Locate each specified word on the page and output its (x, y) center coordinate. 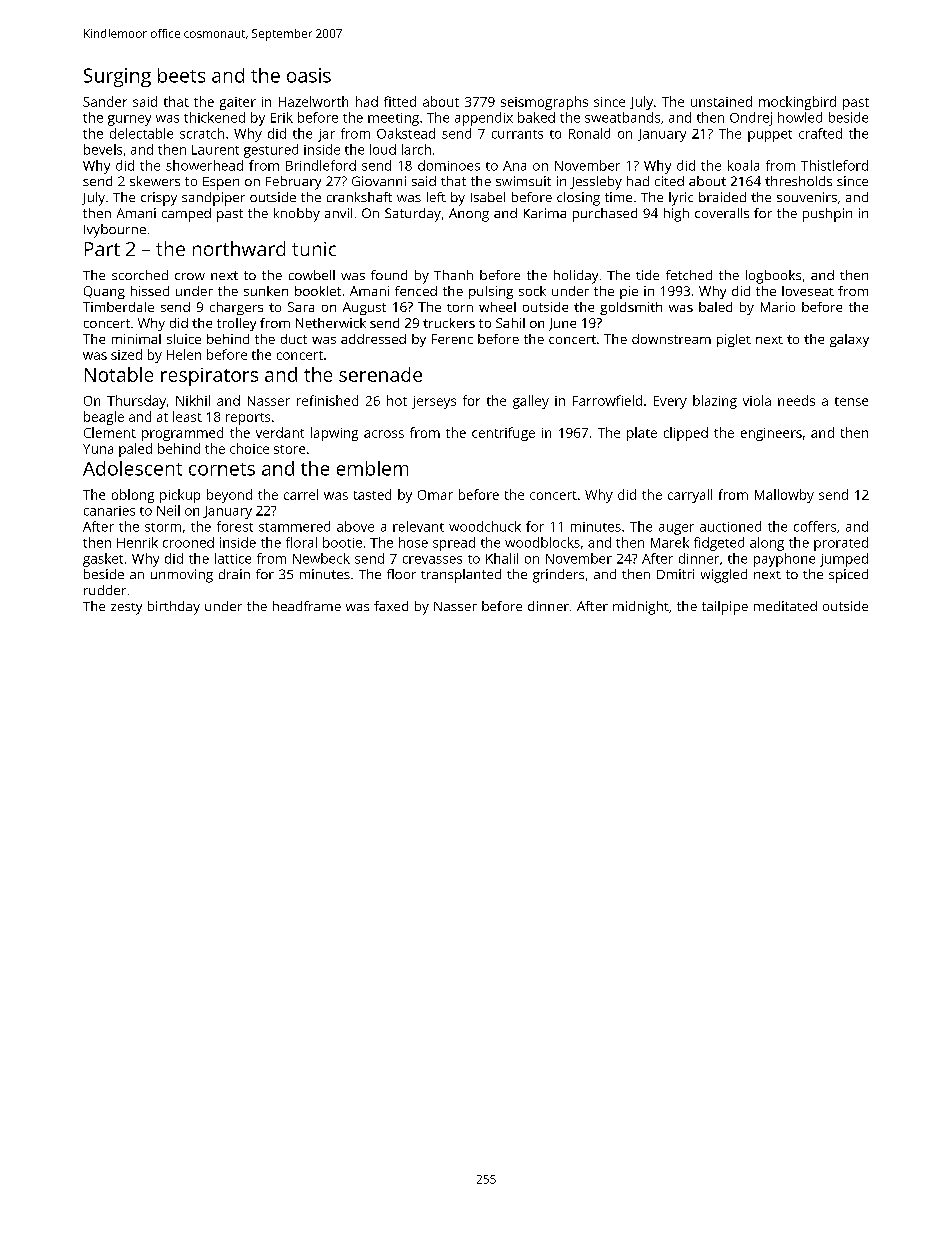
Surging (117, 77)
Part (102, 249)
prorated (841, 544)
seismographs (544, 103)
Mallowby (784, 496)
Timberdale (118, 307)
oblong (133, 496)
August (364, 308)
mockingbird (797, 103)
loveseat (808, 291)
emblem (372, 468)
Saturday (413, 215)
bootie (342, 542)
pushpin (827, 215)
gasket (103, 560)
